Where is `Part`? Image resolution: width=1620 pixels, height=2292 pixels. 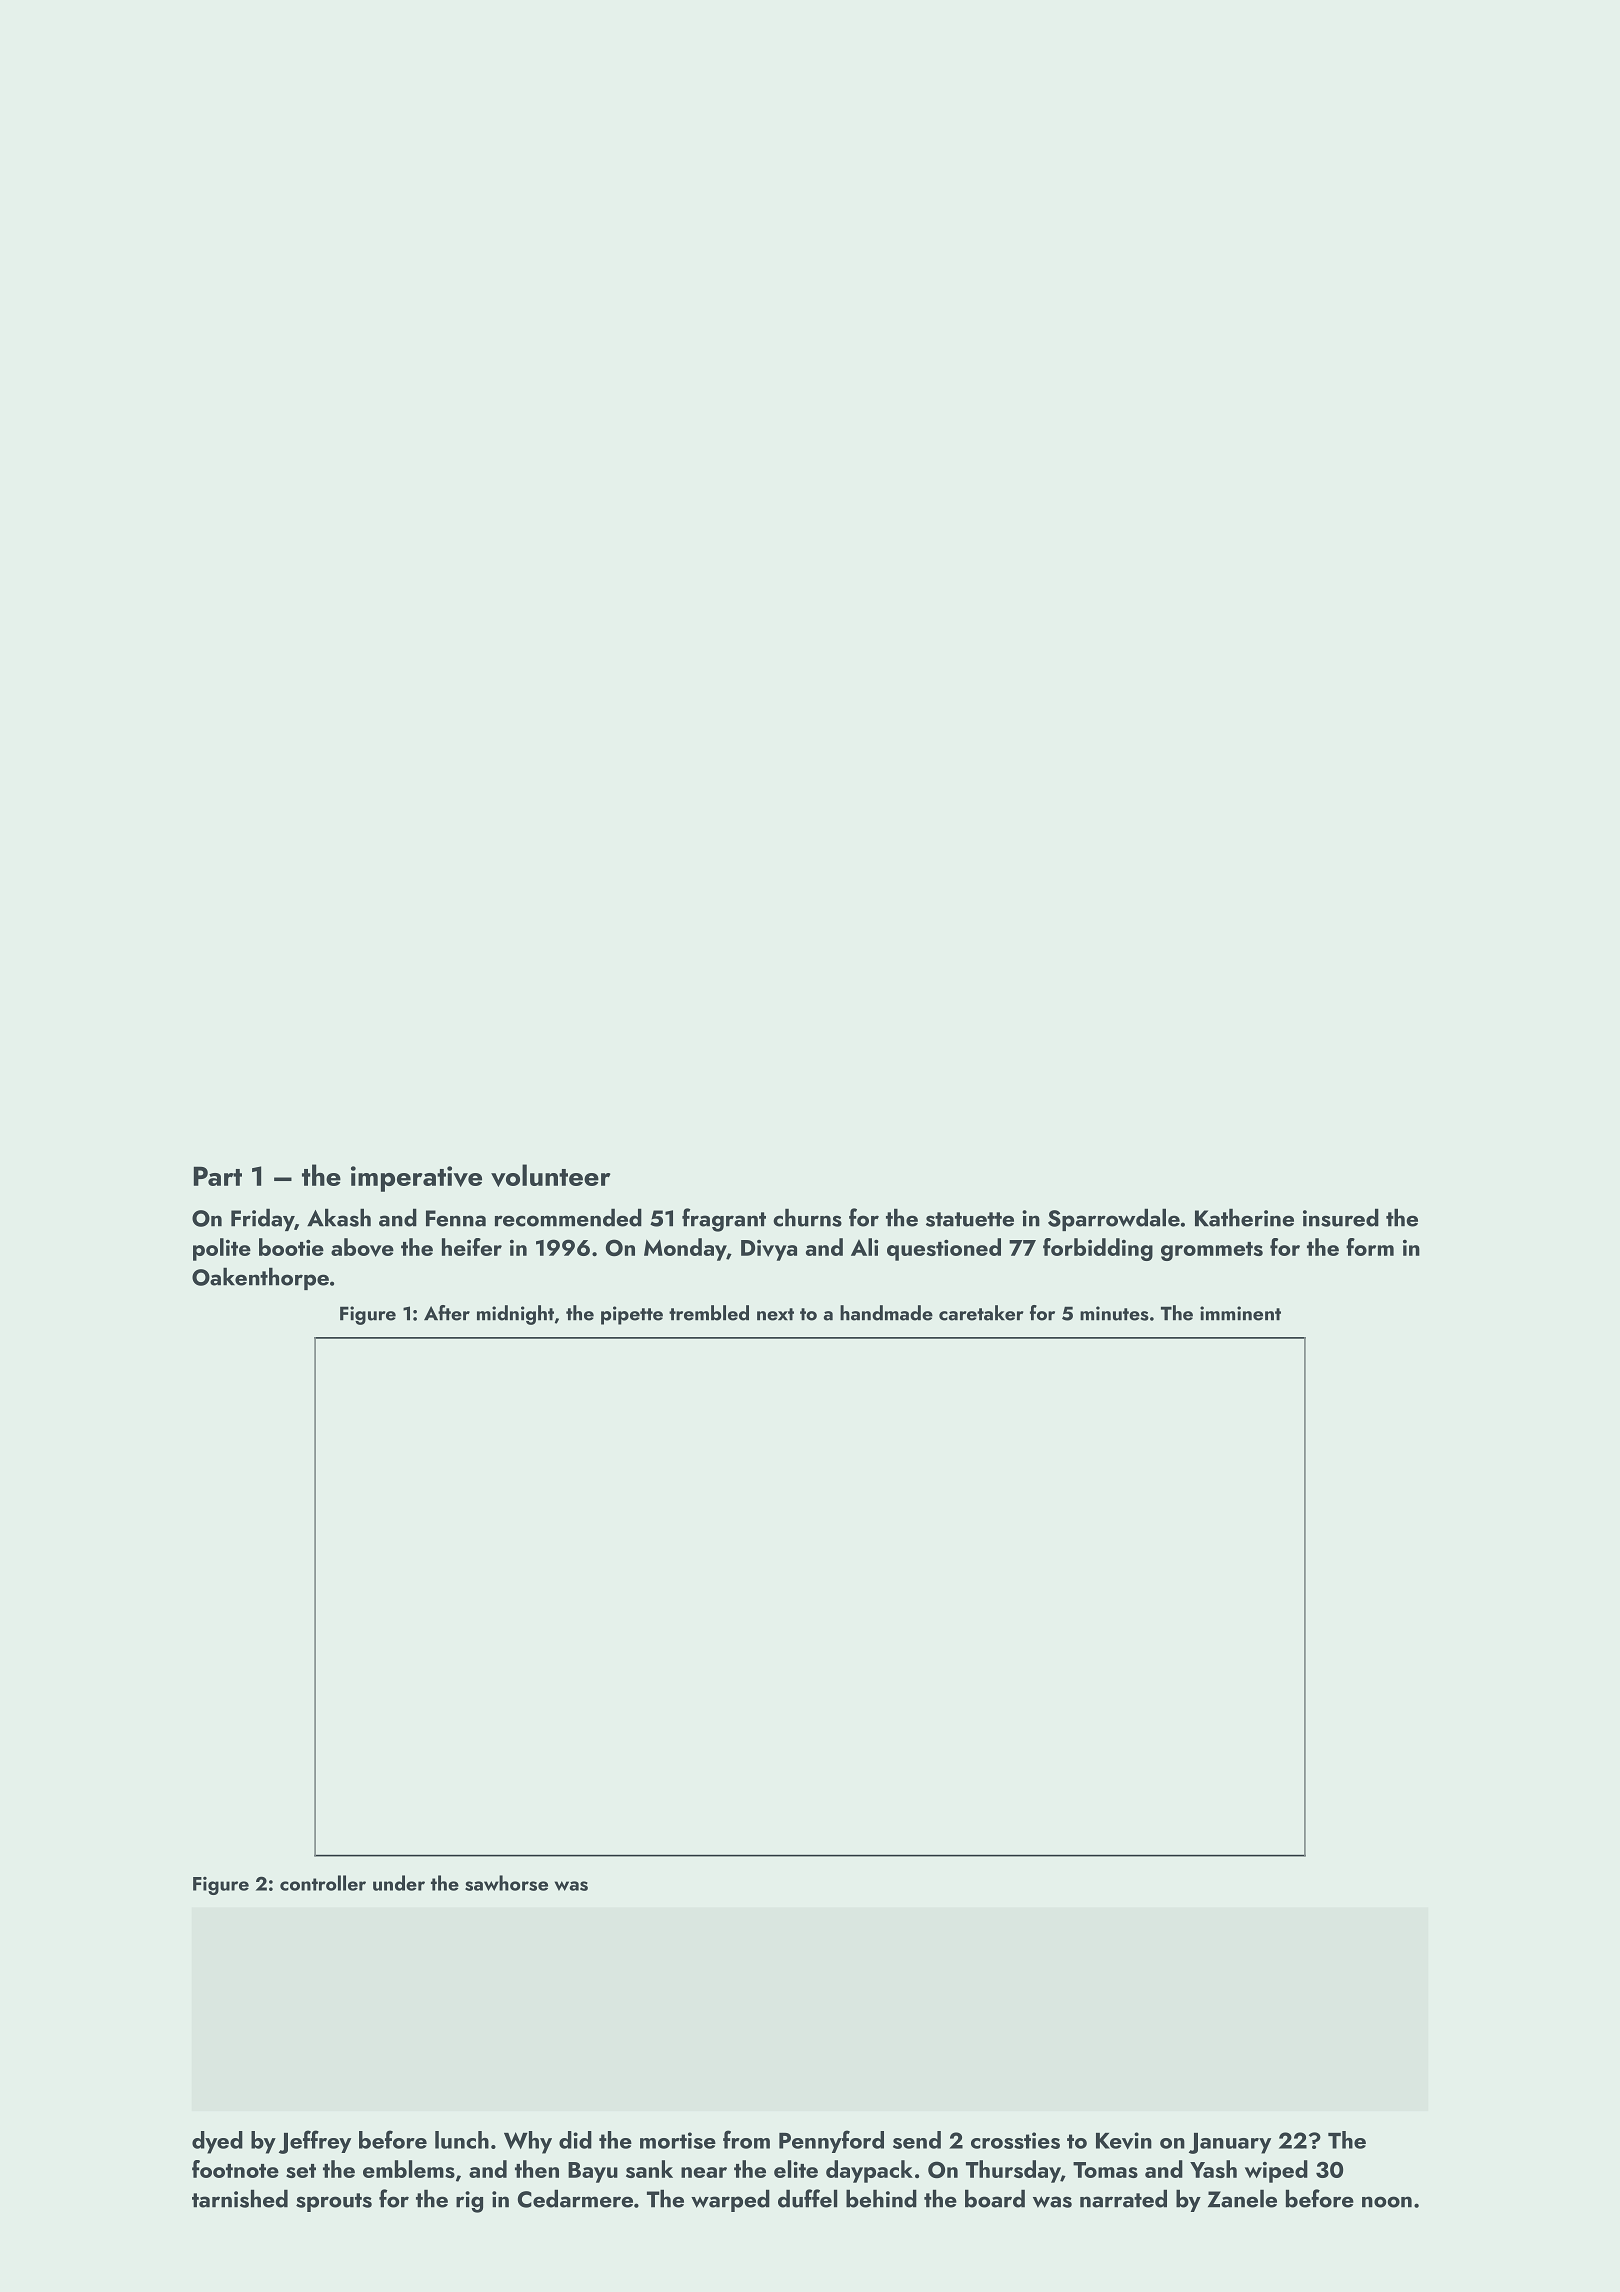
Part is located at coordinates (218, 1176).
